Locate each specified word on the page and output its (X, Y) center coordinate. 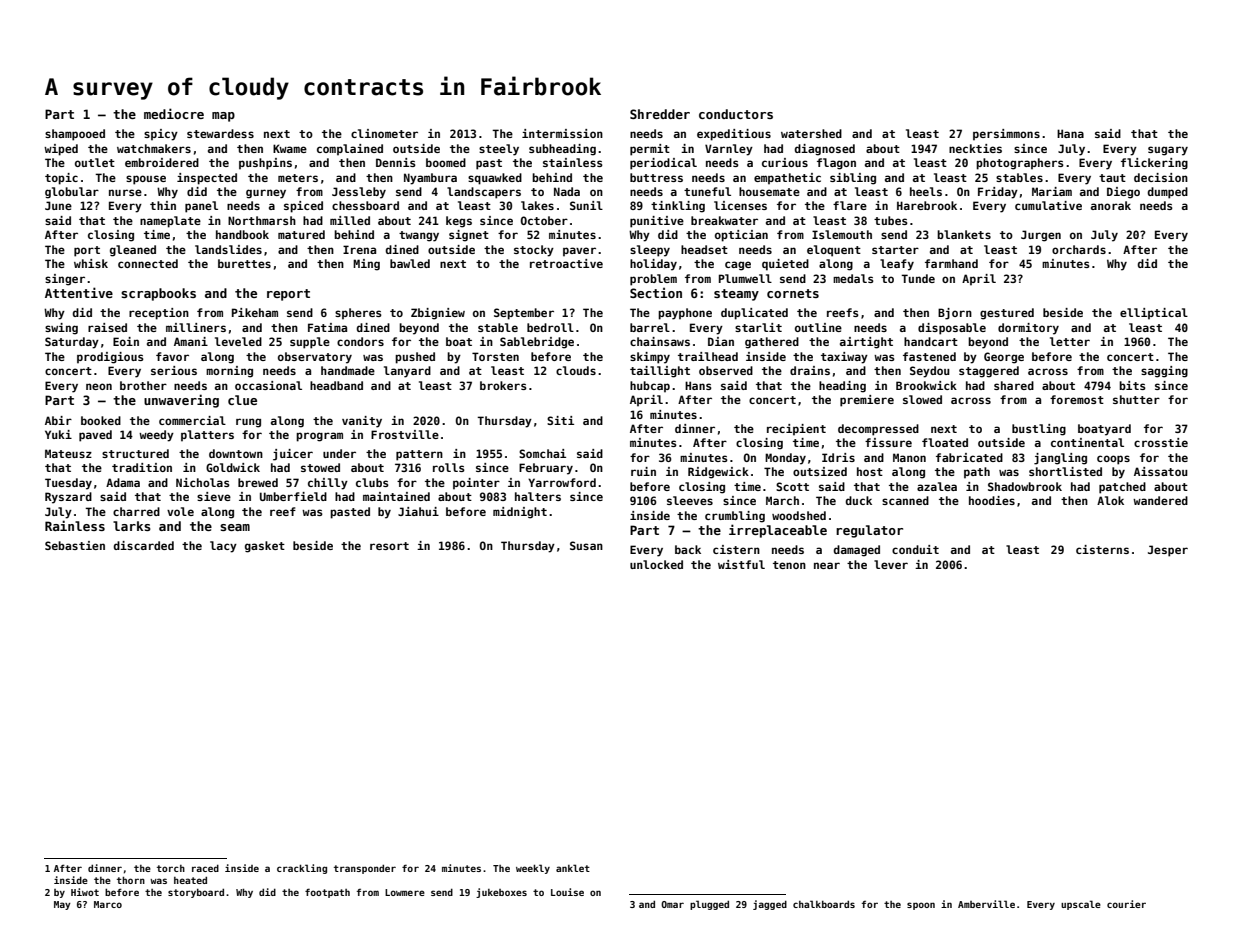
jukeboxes (501, 893)
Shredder (660, 114)
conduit (915, 549)
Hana (1070, 133)
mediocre (174, 113)
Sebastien (75, 545)
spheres (358, 314)
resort (389, 546)
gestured (1007, 314)
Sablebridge (537, 343)
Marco (108, 904)
